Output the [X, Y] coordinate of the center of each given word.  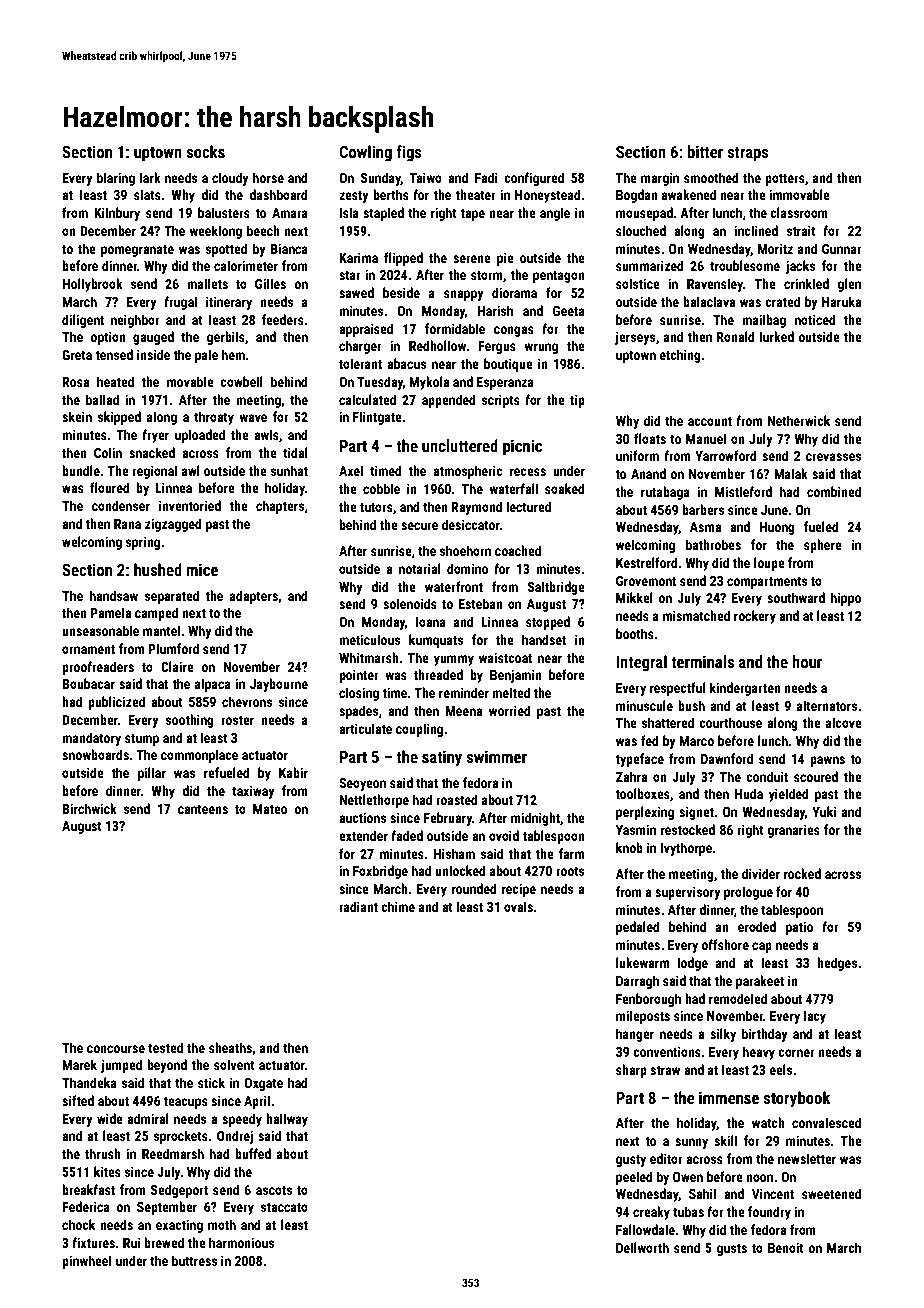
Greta [77, 355]
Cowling [365, 153]
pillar [152, 774]
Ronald [736, 336]
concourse [116, 1049]
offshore [725, 944]
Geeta [569, 311]
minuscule [644, 705]
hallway [287, 1120]
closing [359, 694]
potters [785, 180]
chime [398, 906]
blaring [116, 179]
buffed [253, 1153]
